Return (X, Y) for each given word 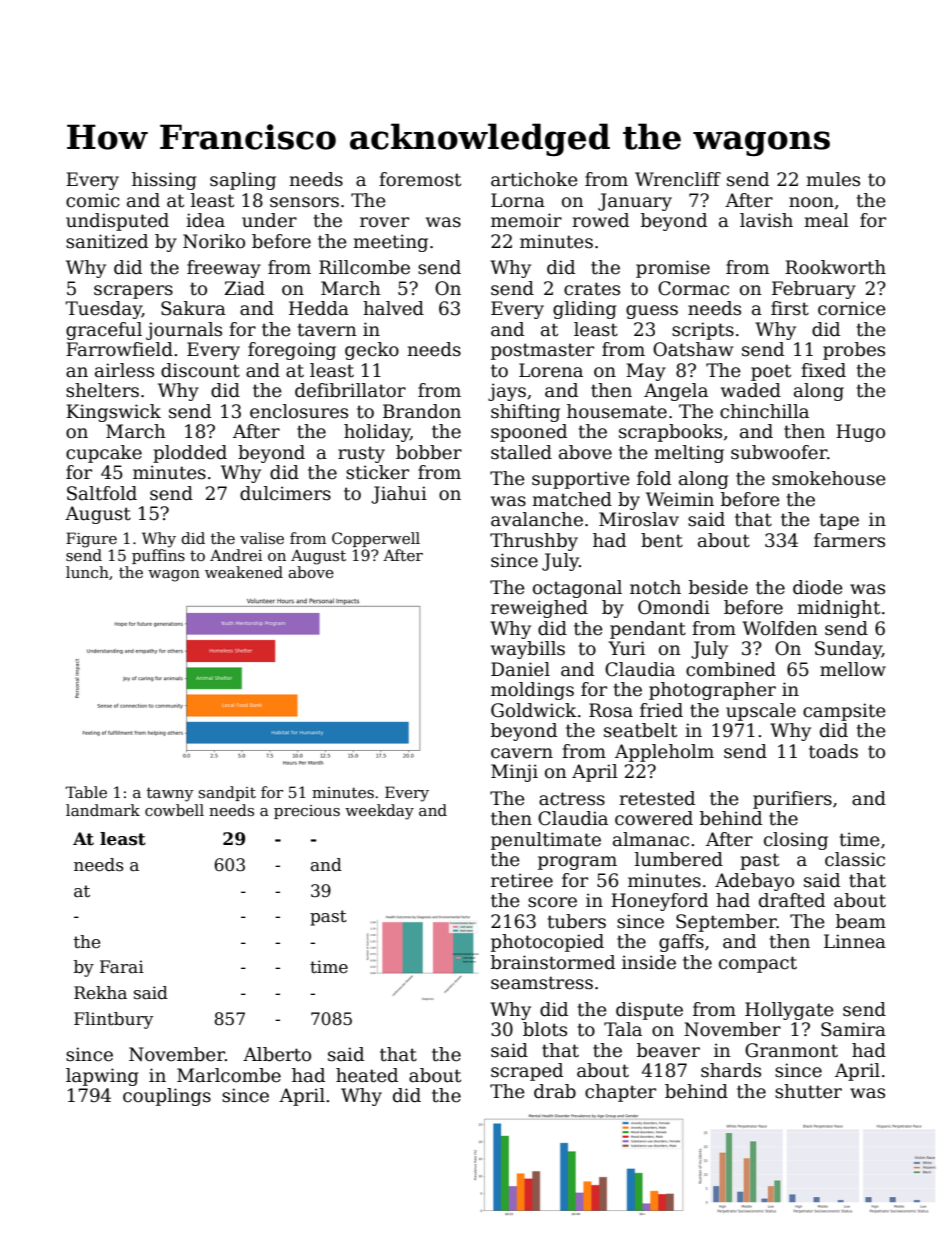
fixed (823, 370)
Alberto (277, 1054)
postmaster (542, 351)
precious (307, 812)
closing (796, 841)
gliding (584, 310)
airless (124, 370)
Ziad (245, 288)
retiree (522, 880)
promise (673, 269)
